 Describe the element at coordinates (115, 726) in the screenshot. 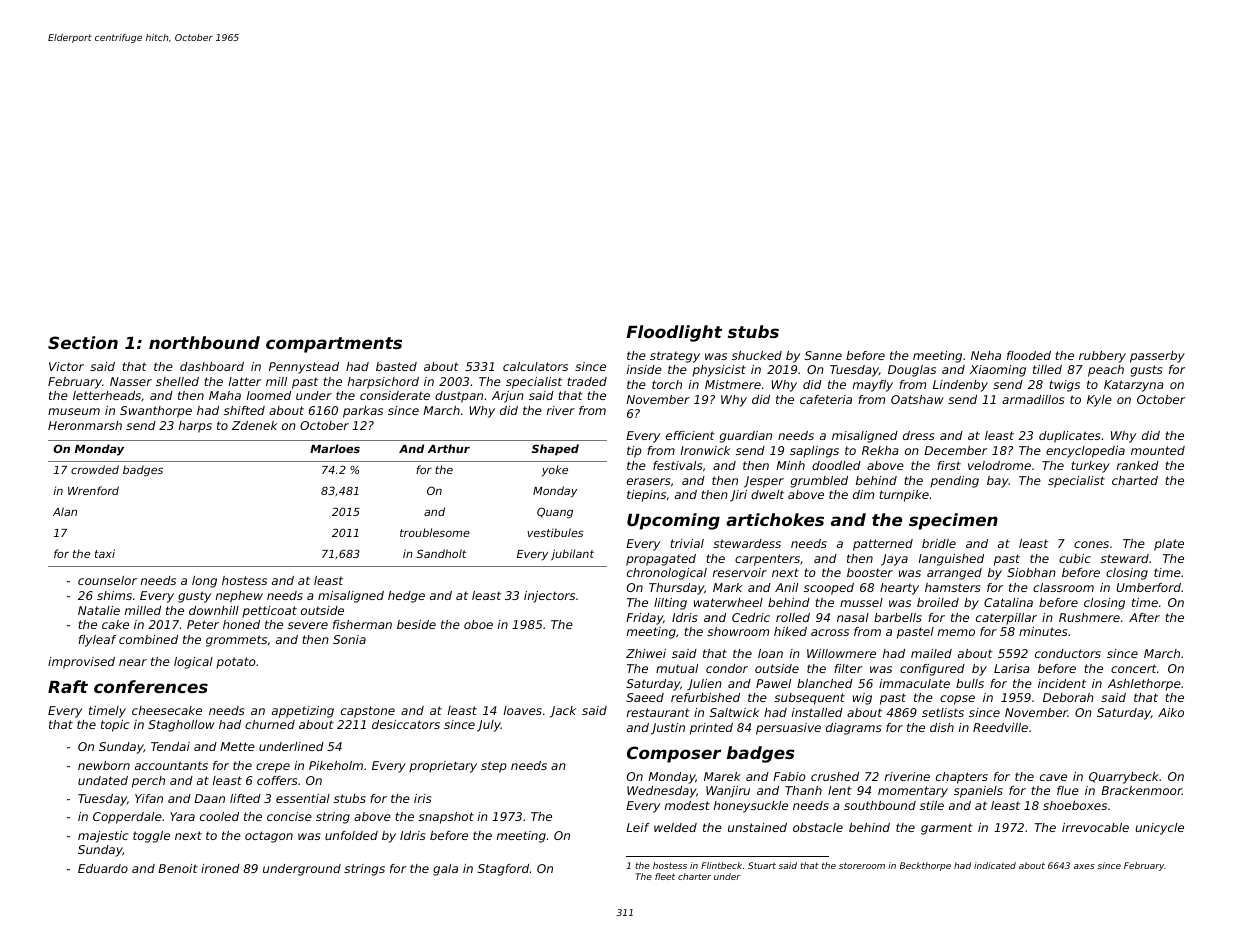

I see `topic` at that location.
